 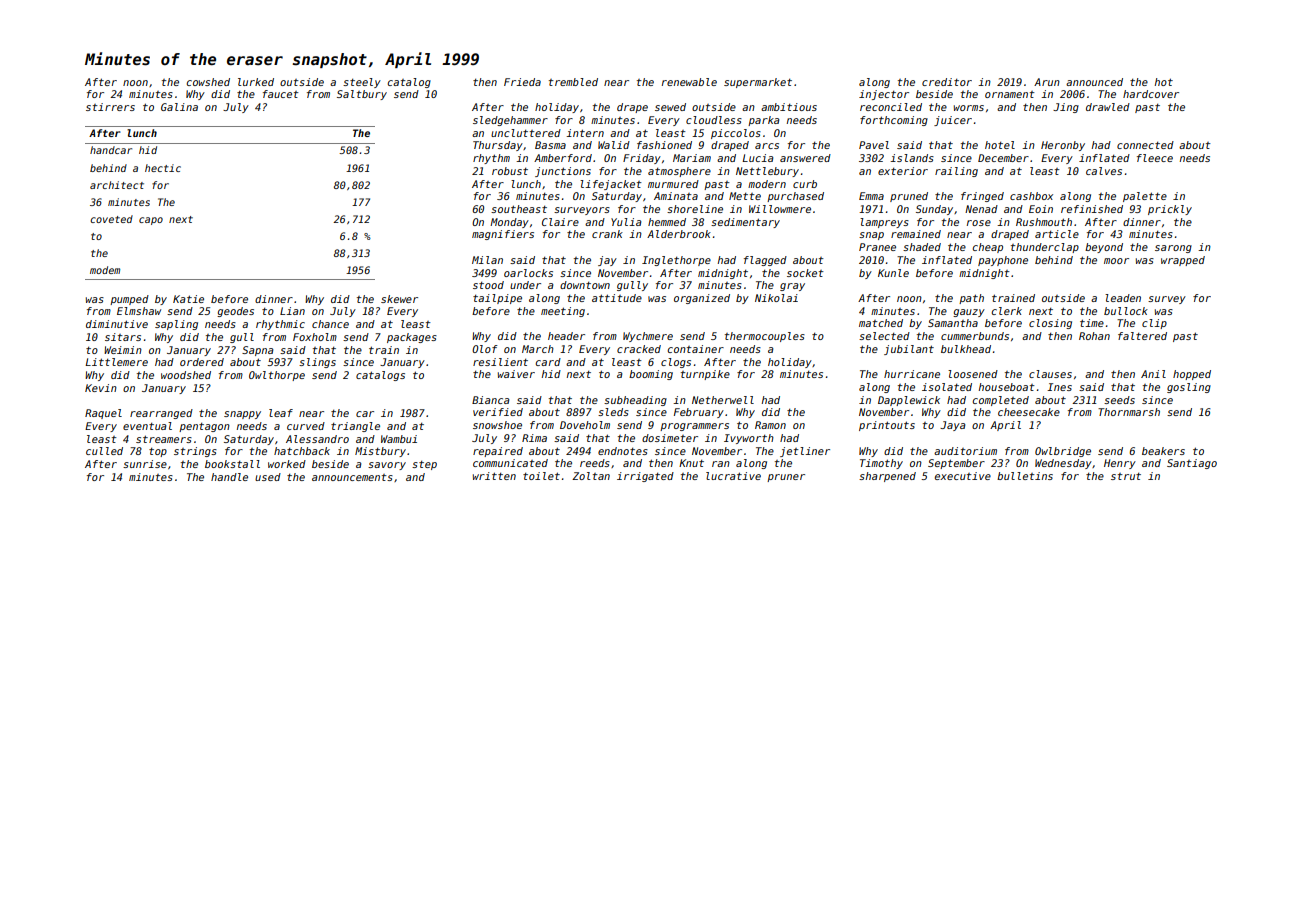 I want to click on socket, so click(x=805, y=273).
